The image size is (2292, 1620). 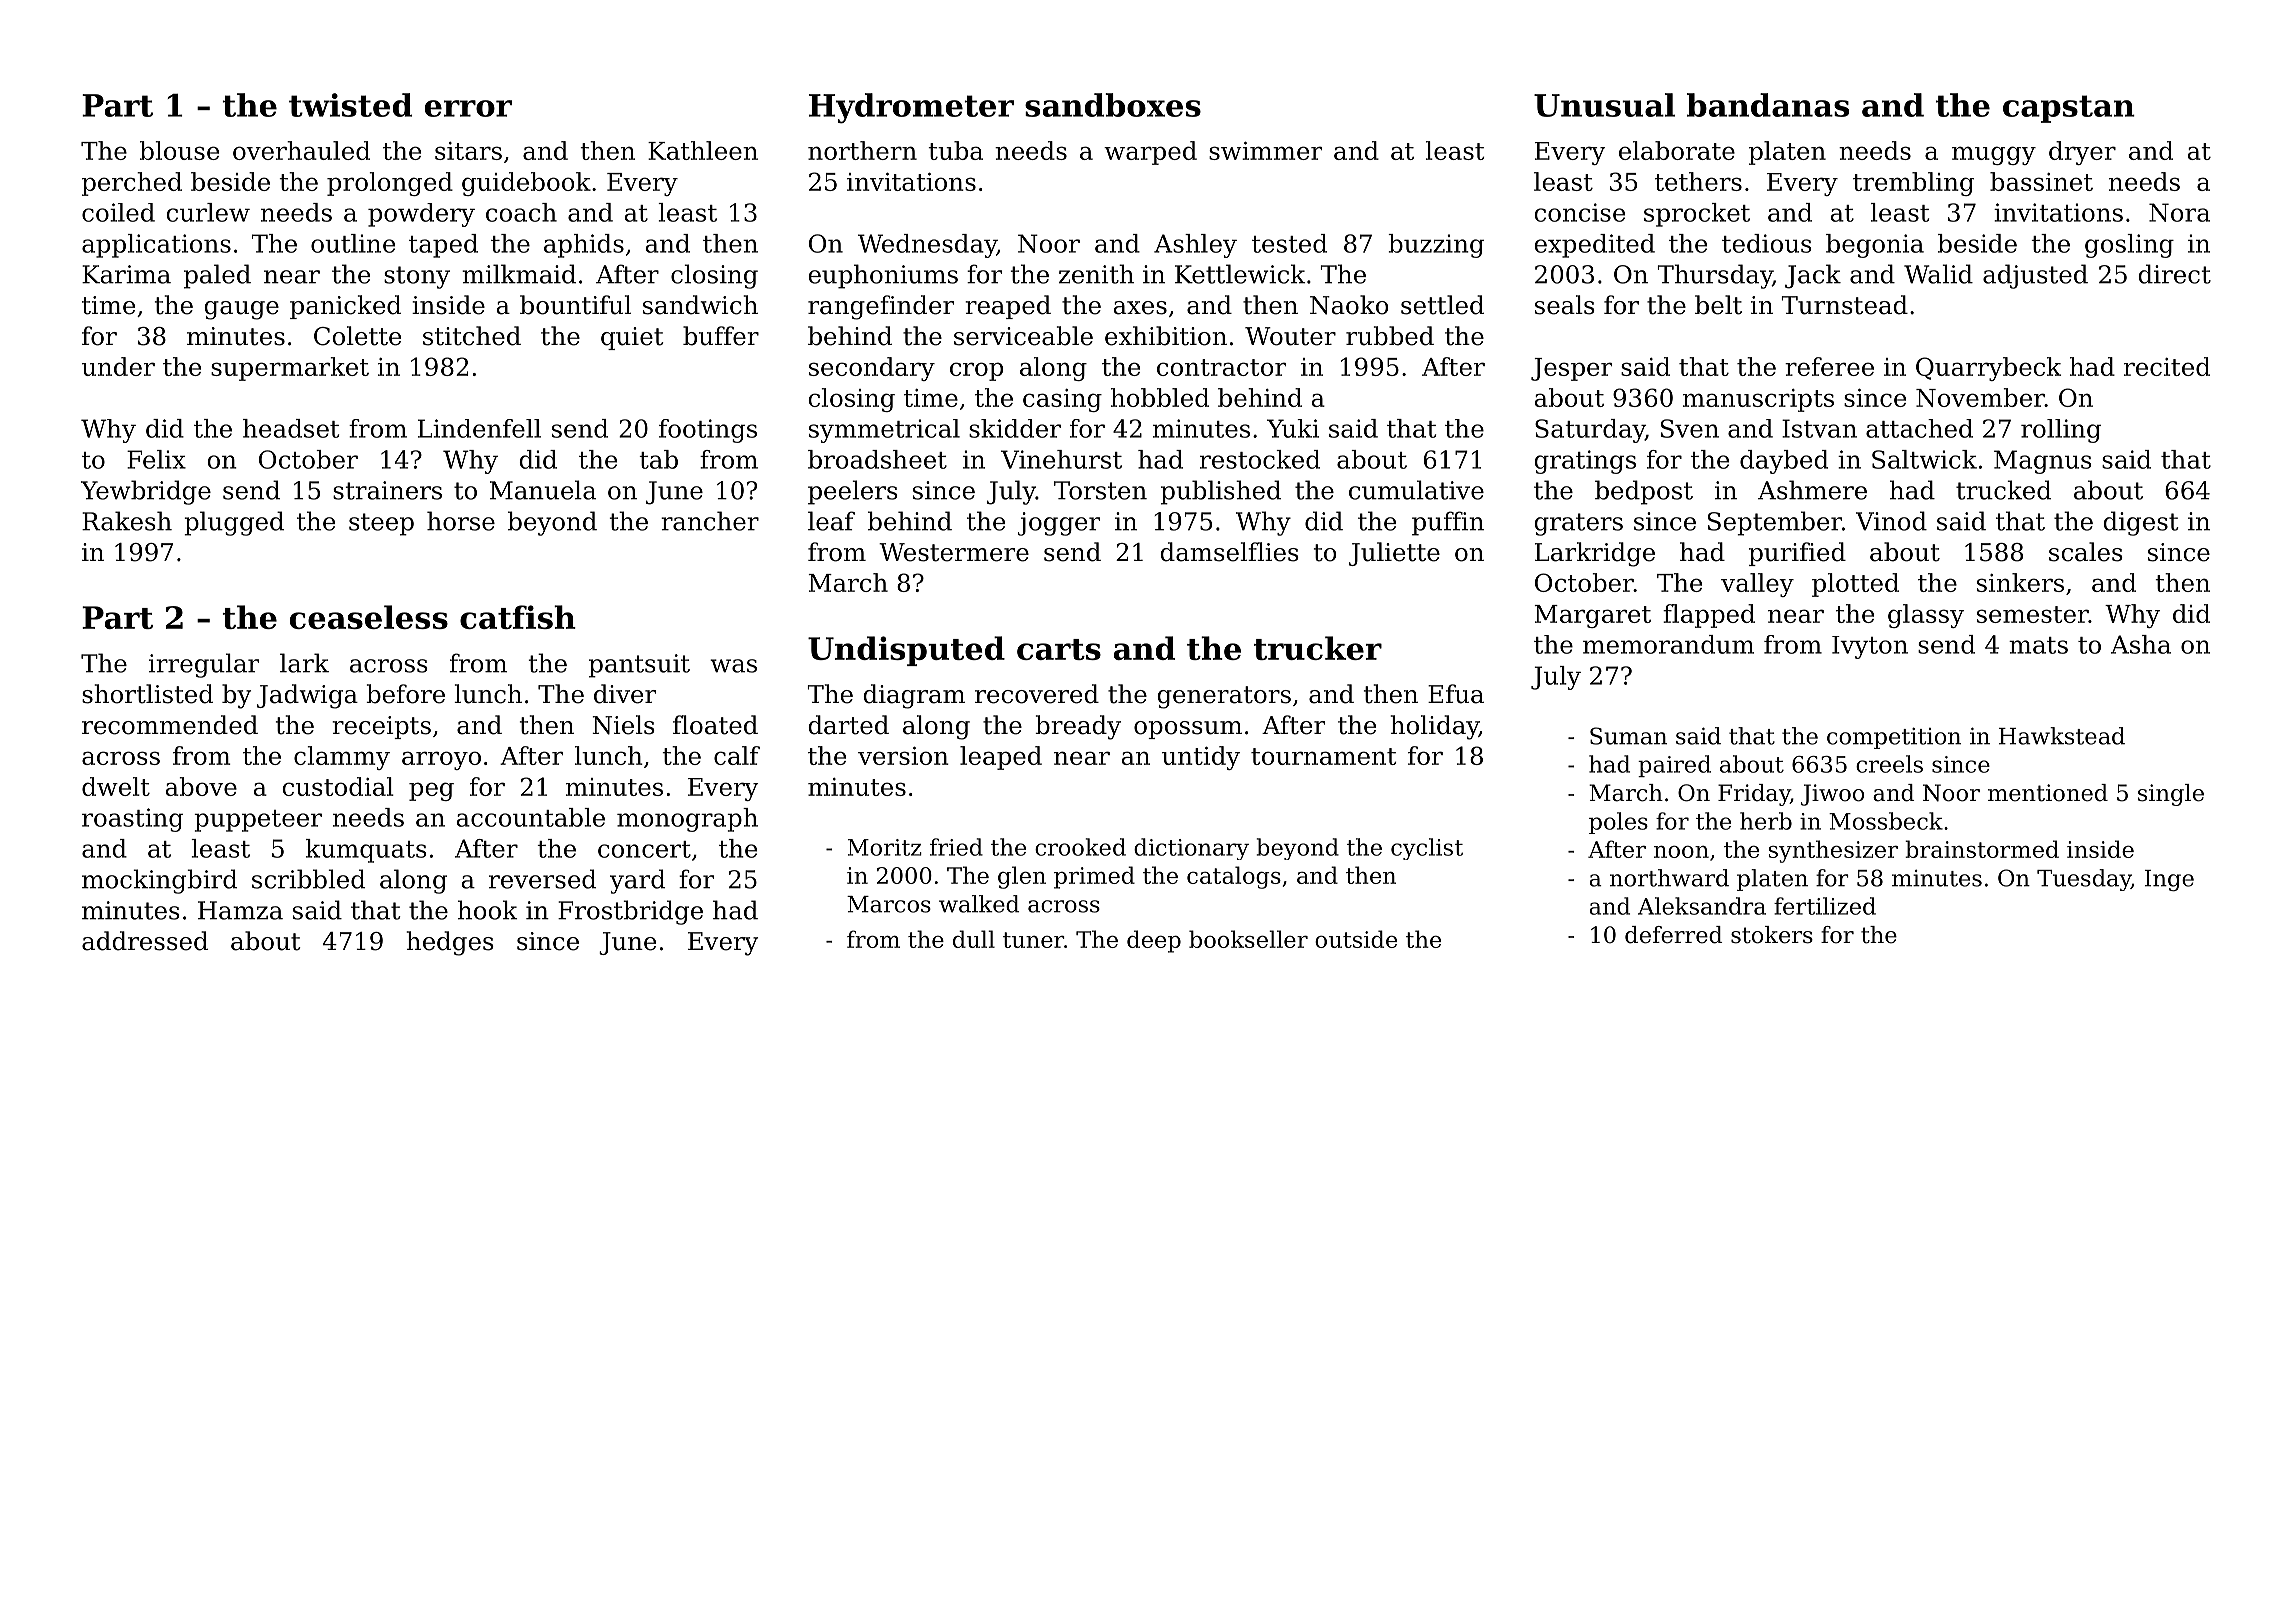 I want to click on addressed, so click(x=145, y=941).
